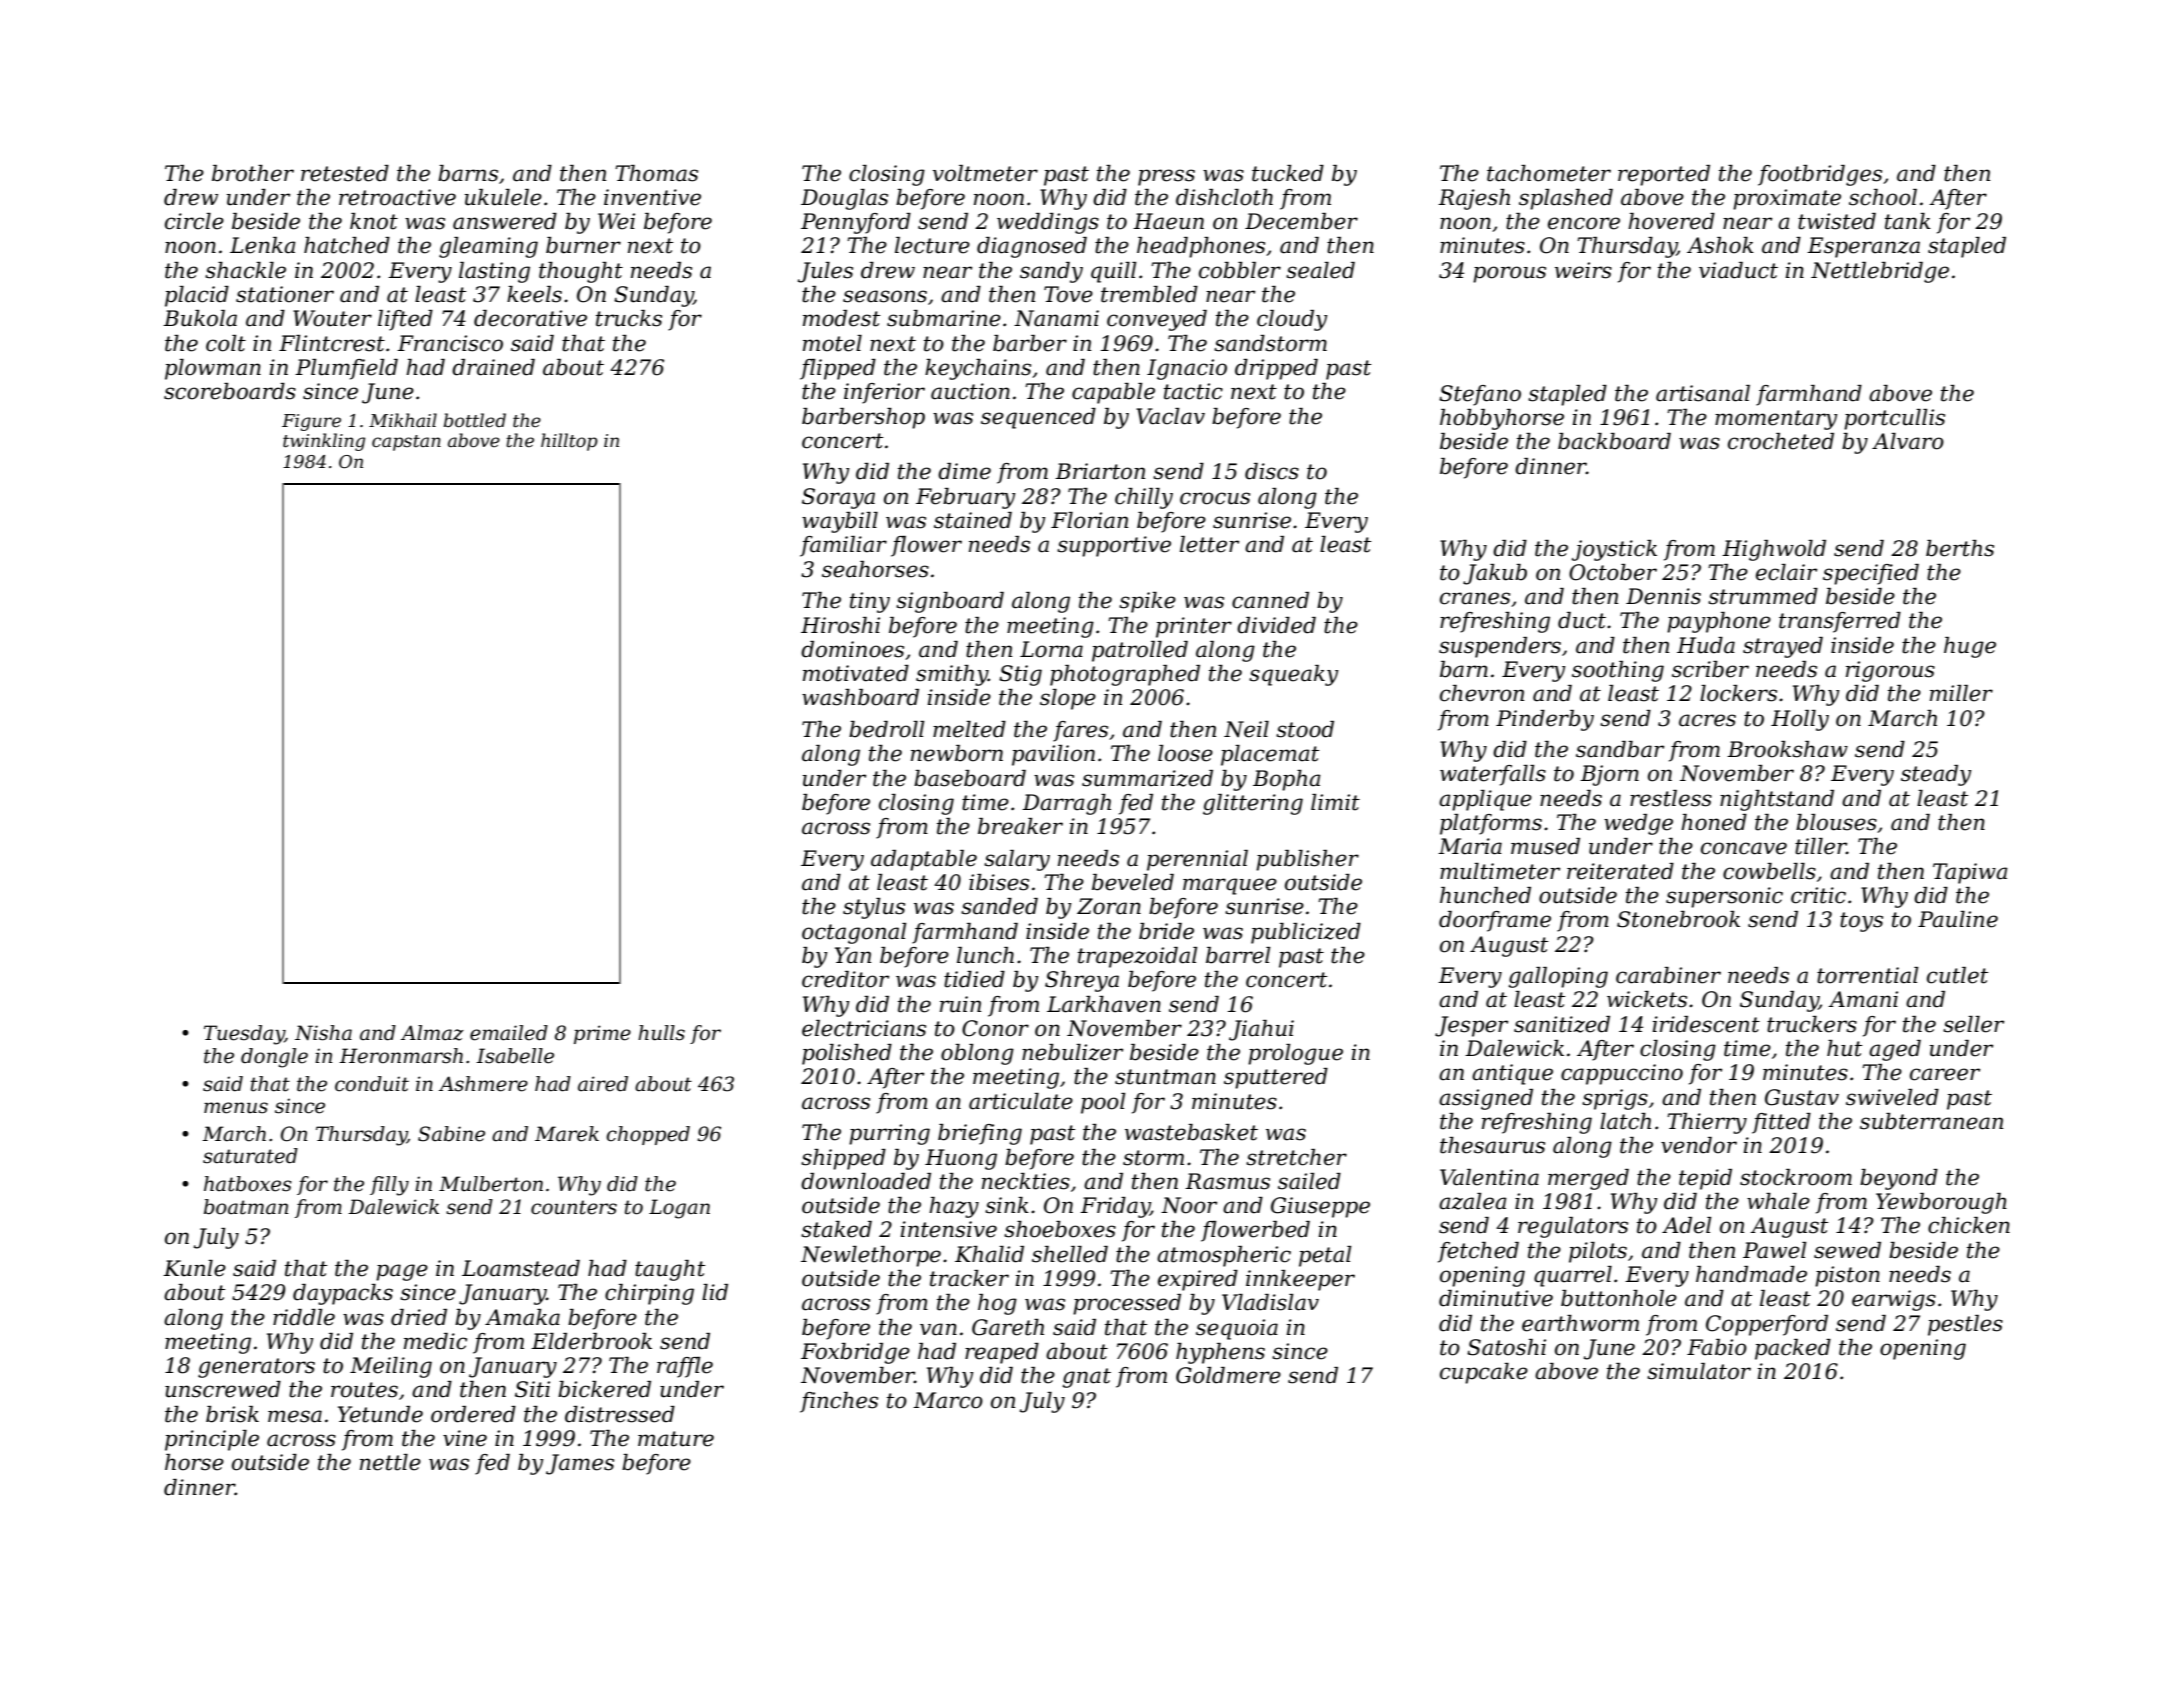 Image resolution: width=2178 pixels, height=1683 pixels. What do you see at coordinates (1894, 419) in the page?
I see `portcullis` at bounding box center [1894, 419].
